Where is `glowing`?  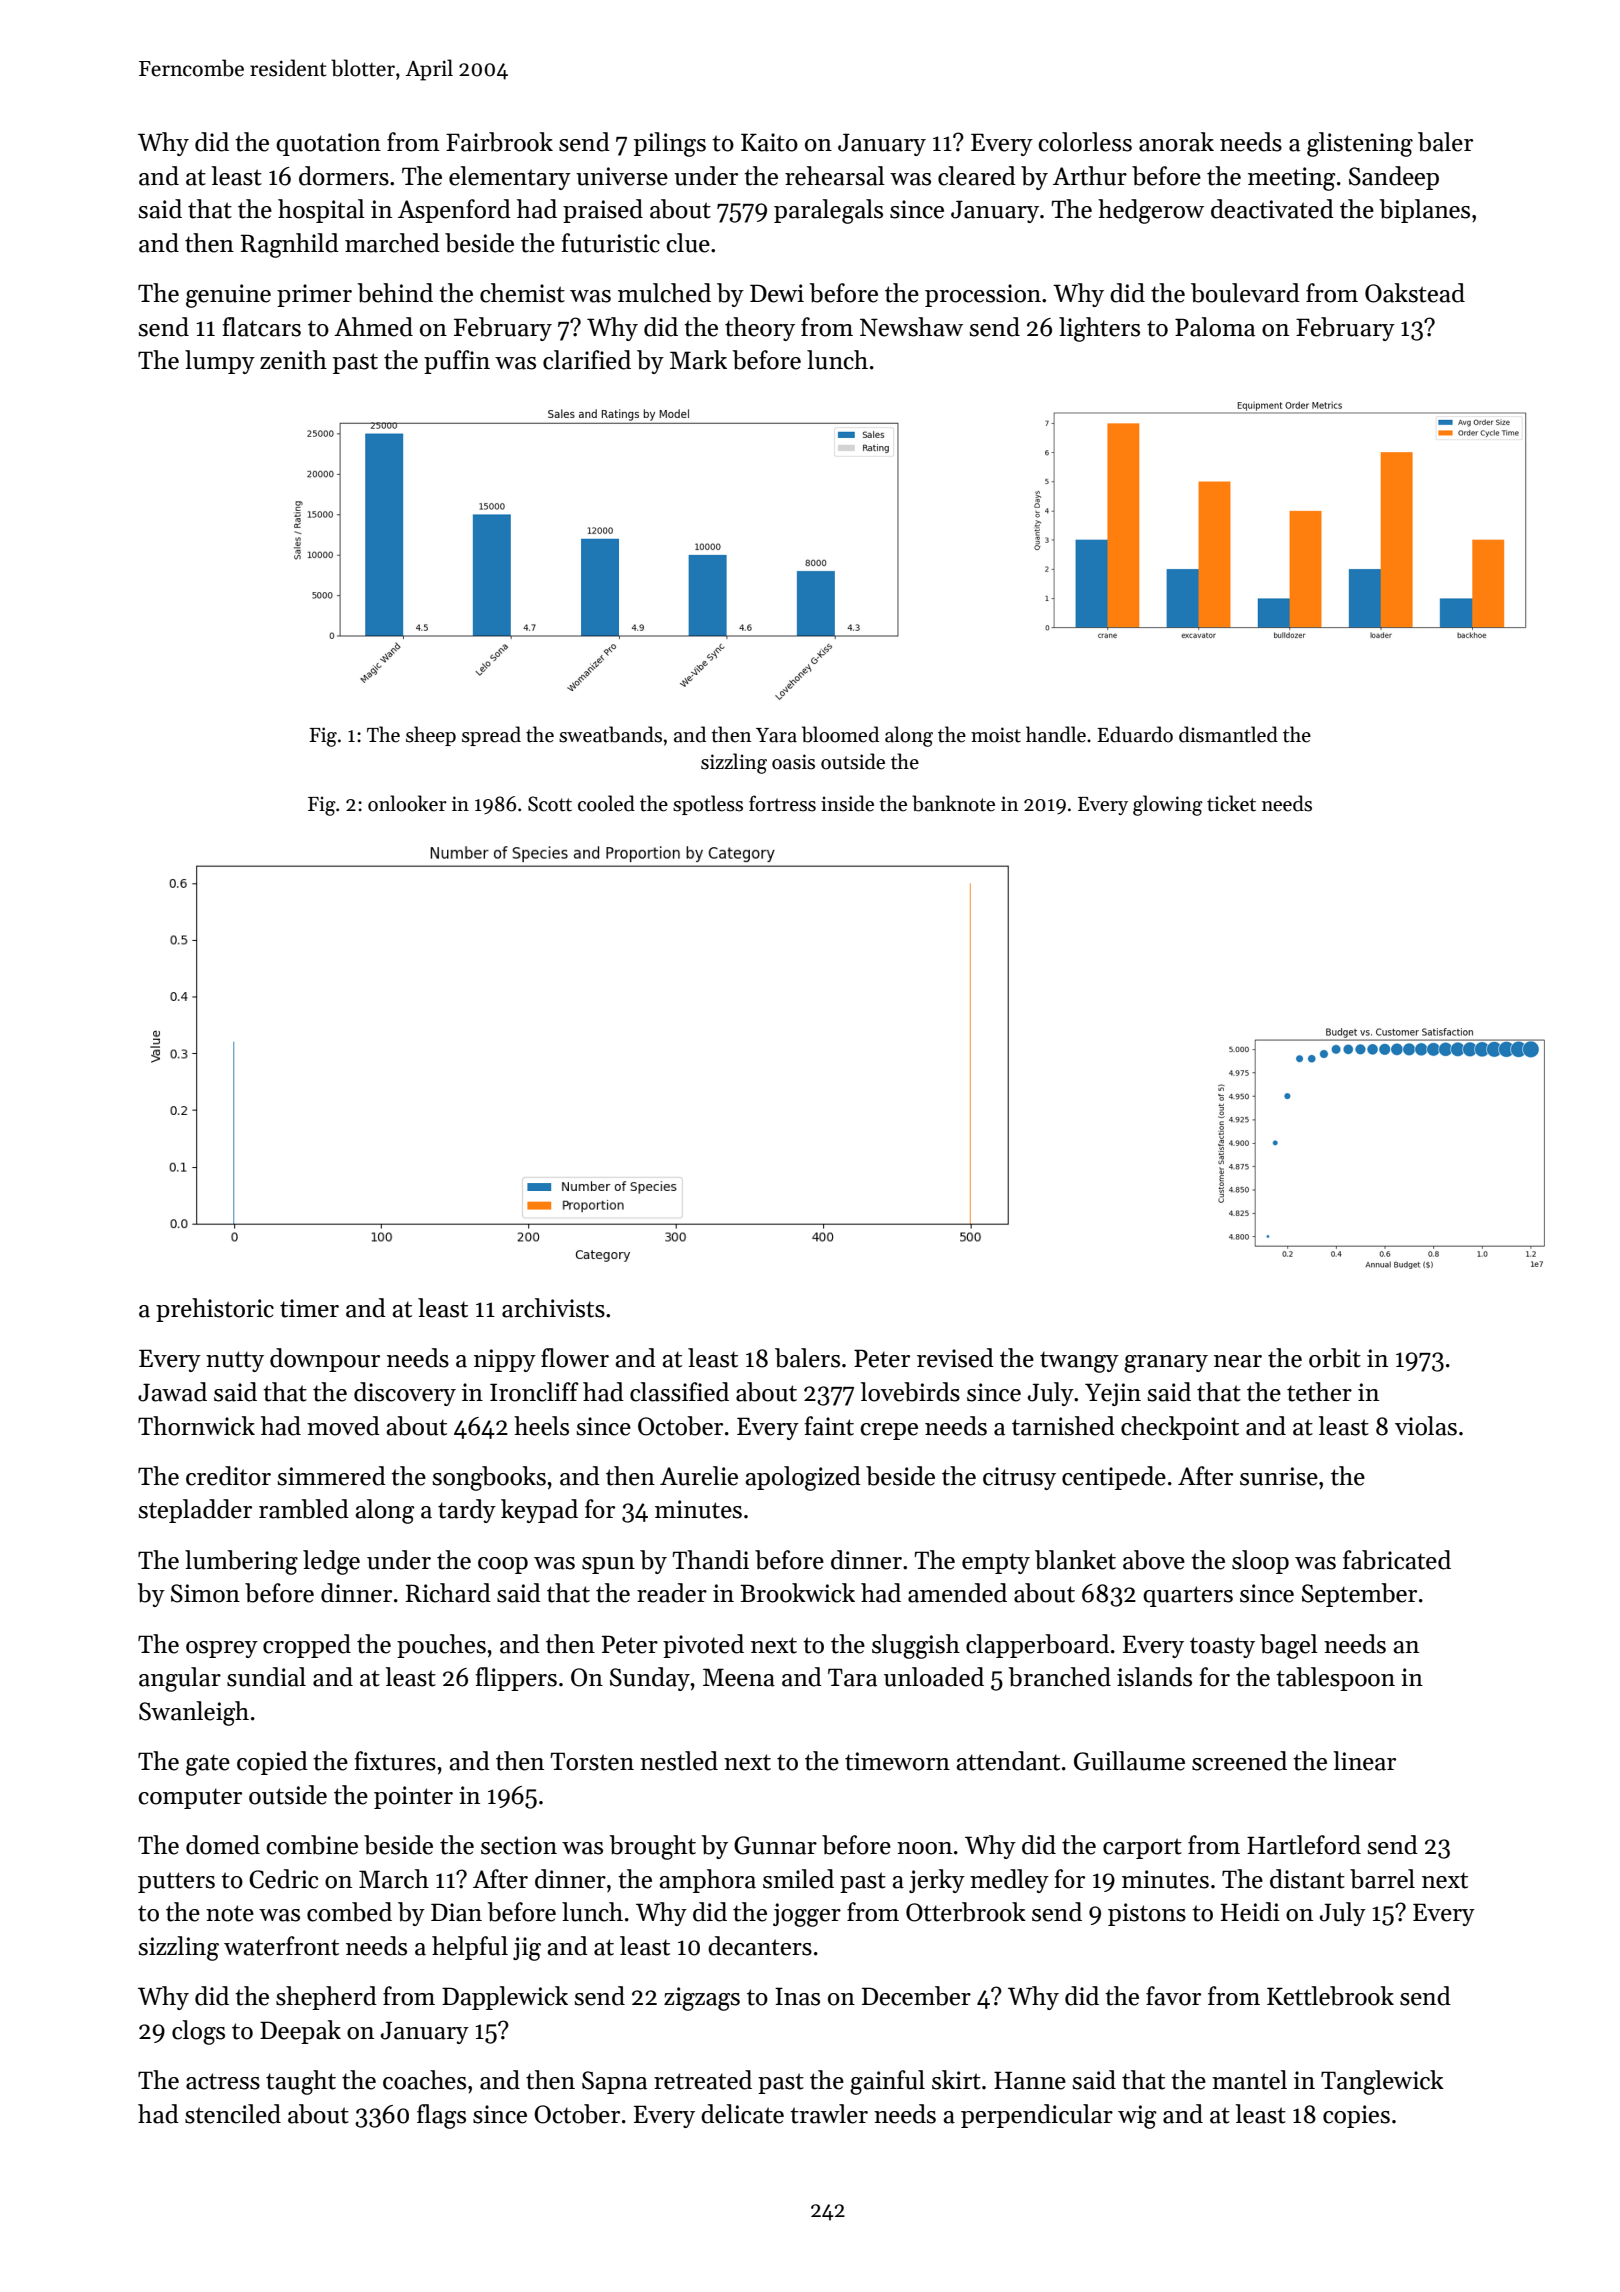 glowing is located at coordinates (1168, 805).
